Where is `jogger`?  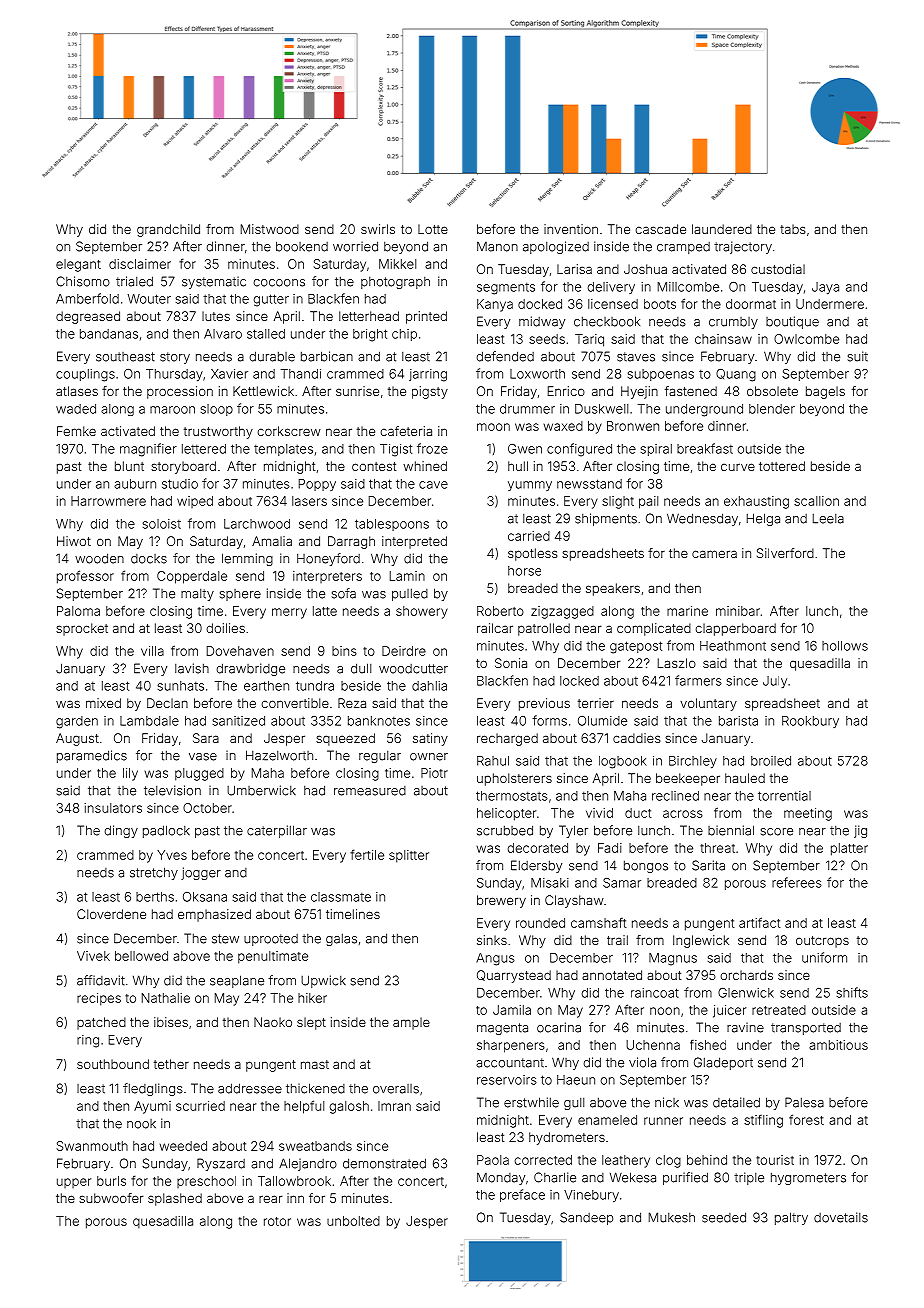
jogger is located at coordinates (201, 873).
